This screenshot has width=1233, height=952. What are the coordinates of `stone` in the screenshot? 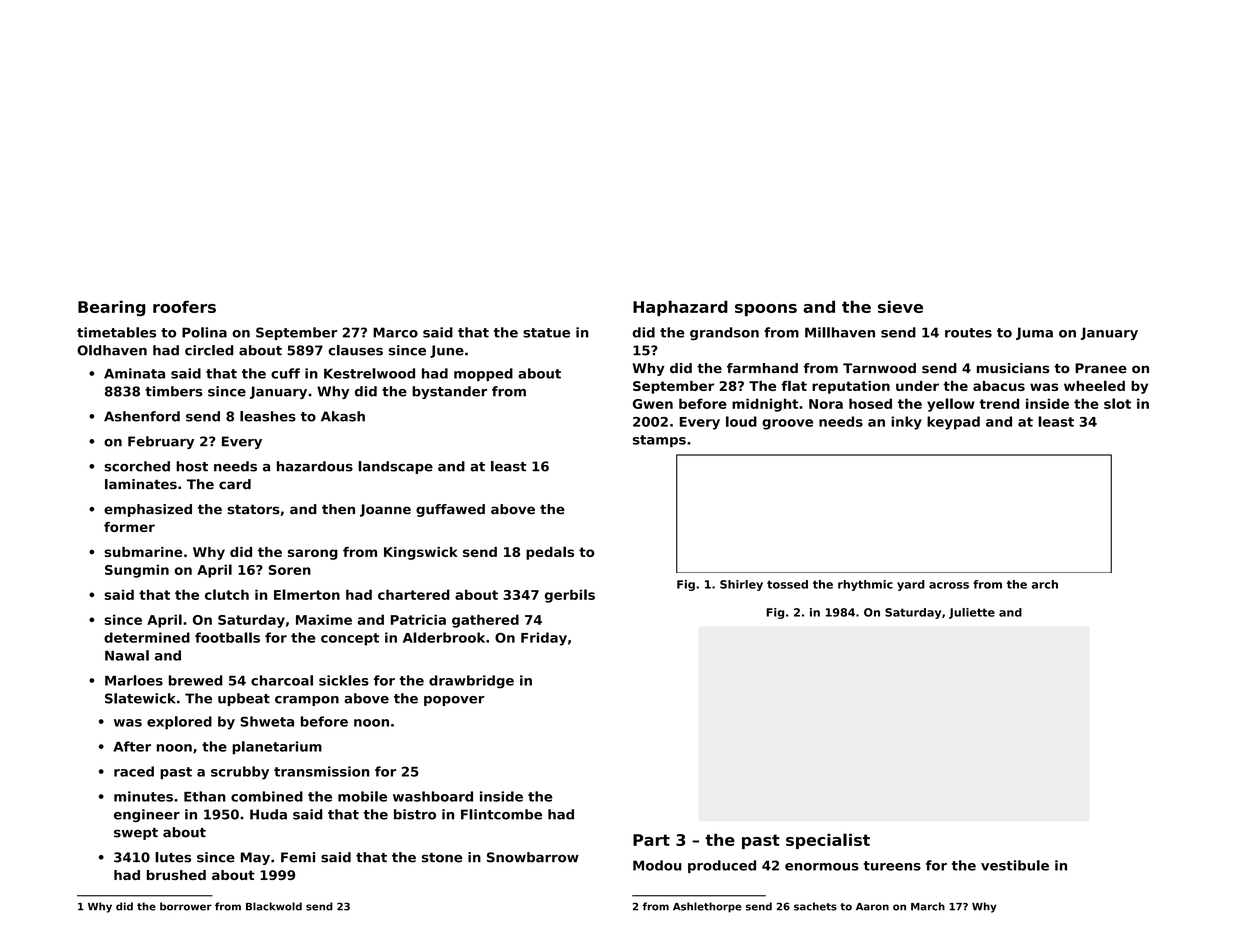 It's located at (442, 858).
